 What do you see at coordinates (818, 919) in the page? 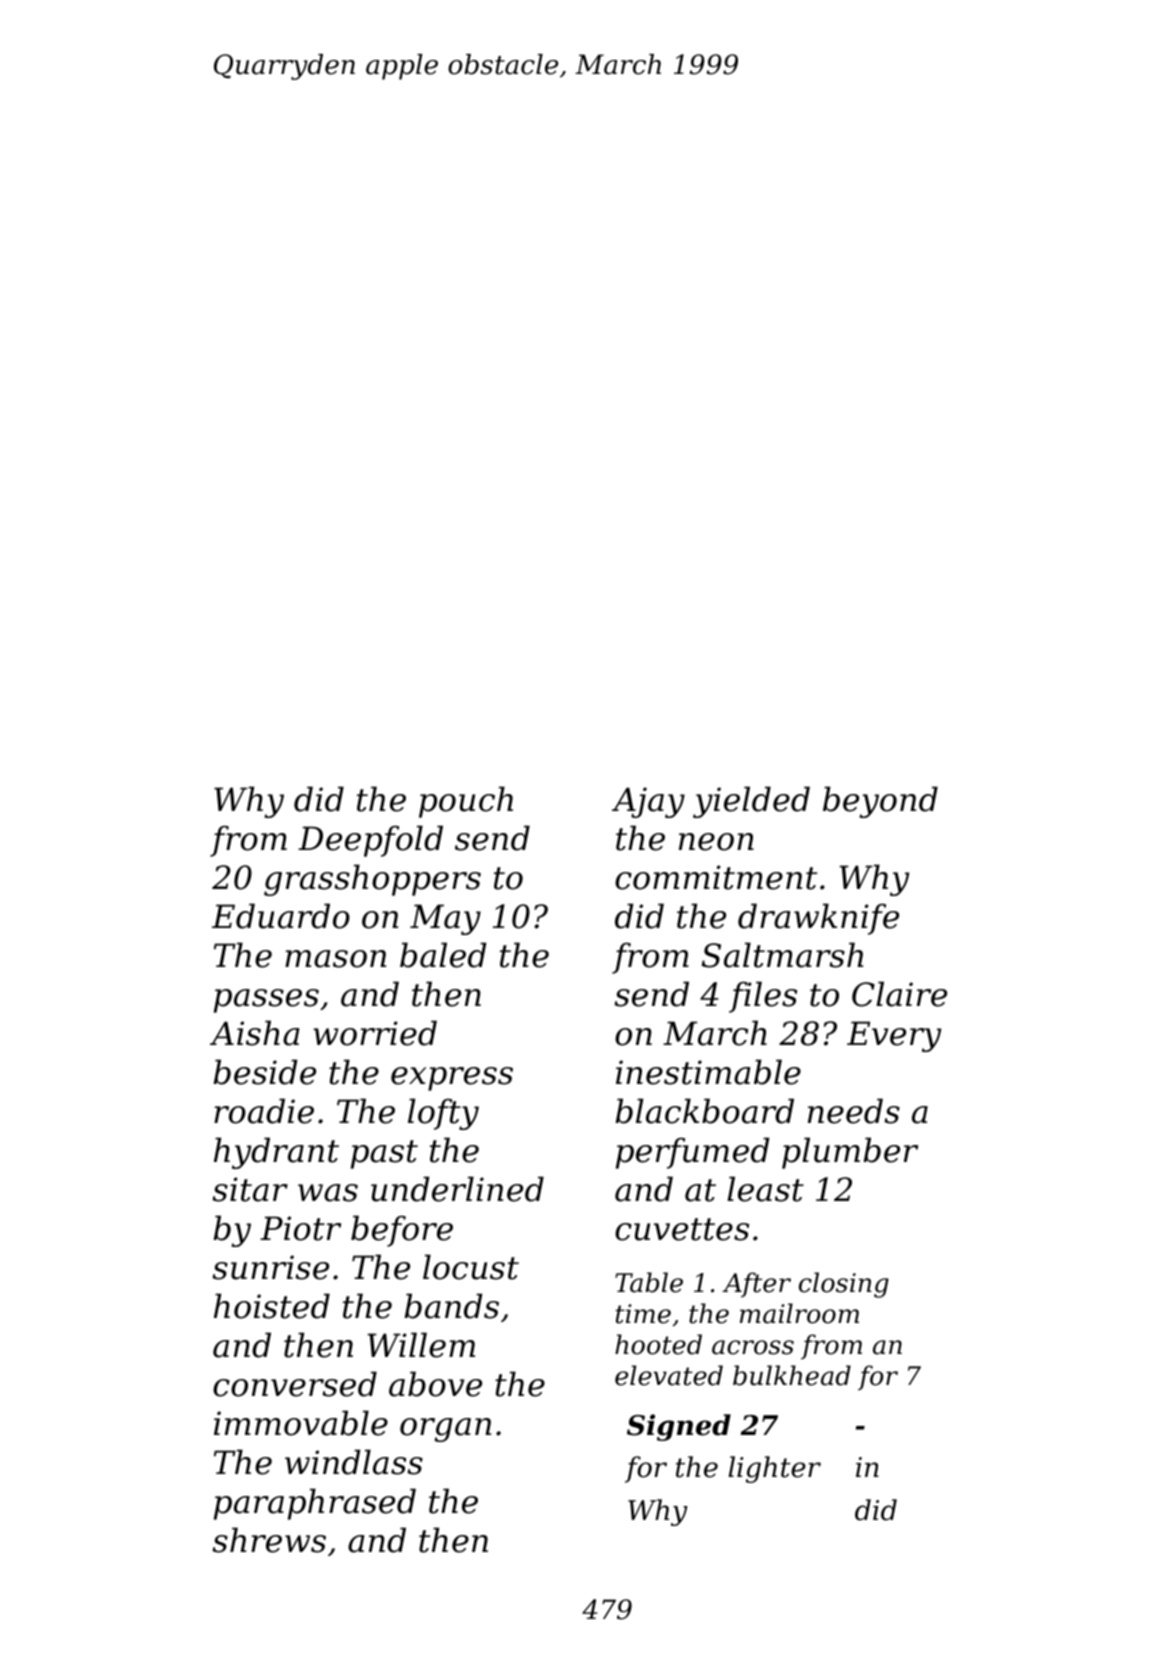
I see `drawknife` at bounding box center [818, 919].
